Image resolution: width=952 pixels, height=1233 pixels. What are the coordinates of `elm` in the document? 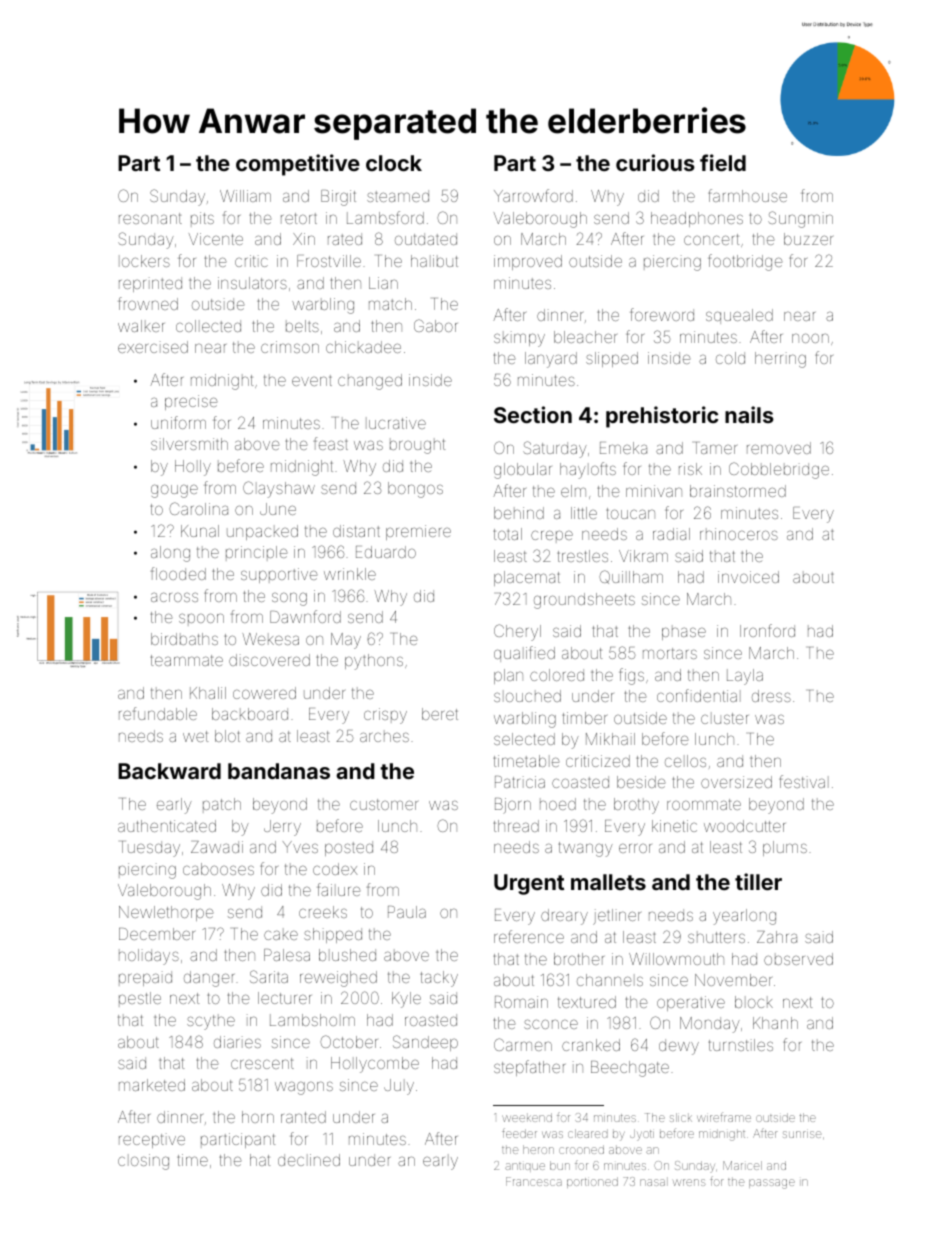 It's located at (573, 491).
